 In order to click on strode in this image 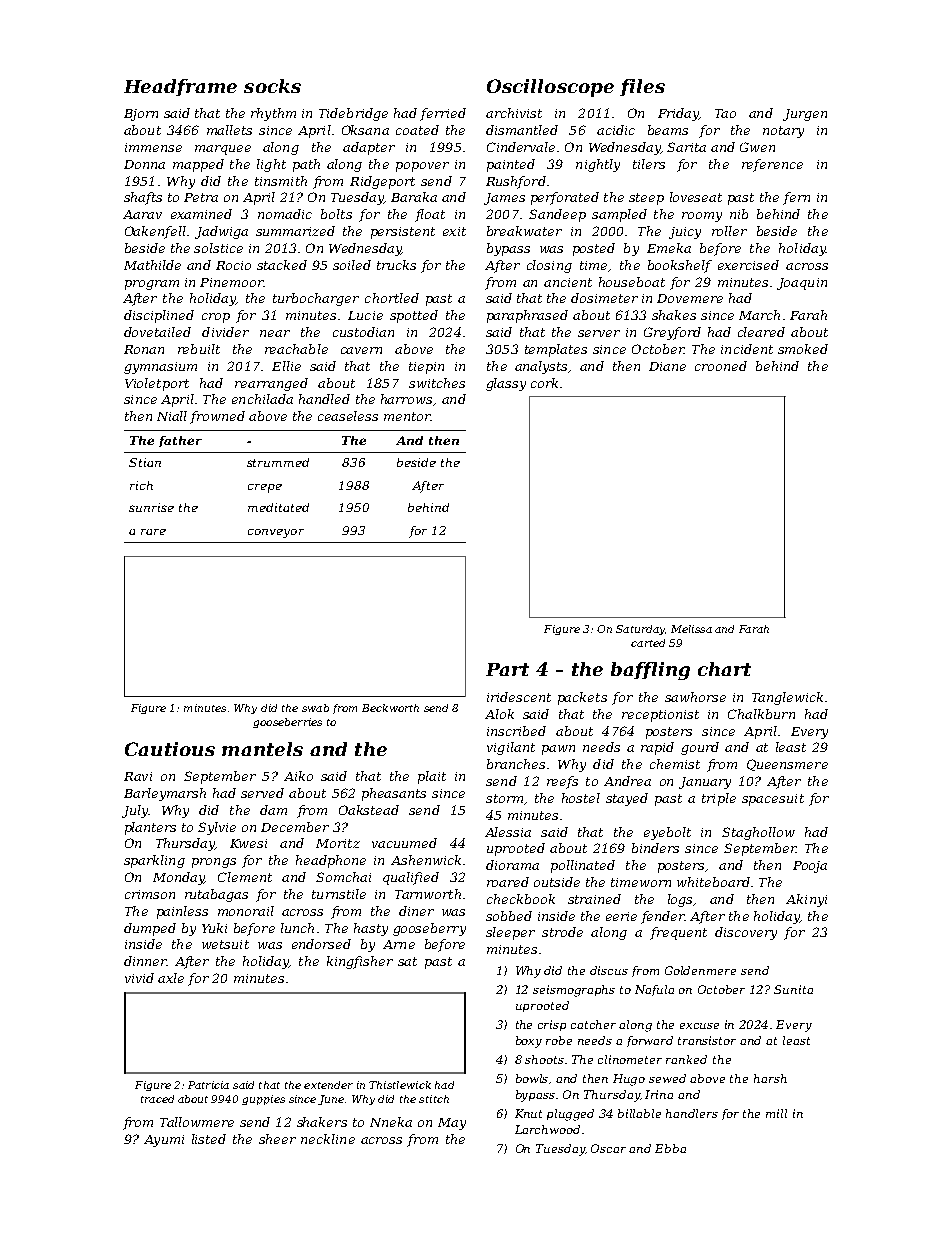, I will do `click(562, 932)`.
